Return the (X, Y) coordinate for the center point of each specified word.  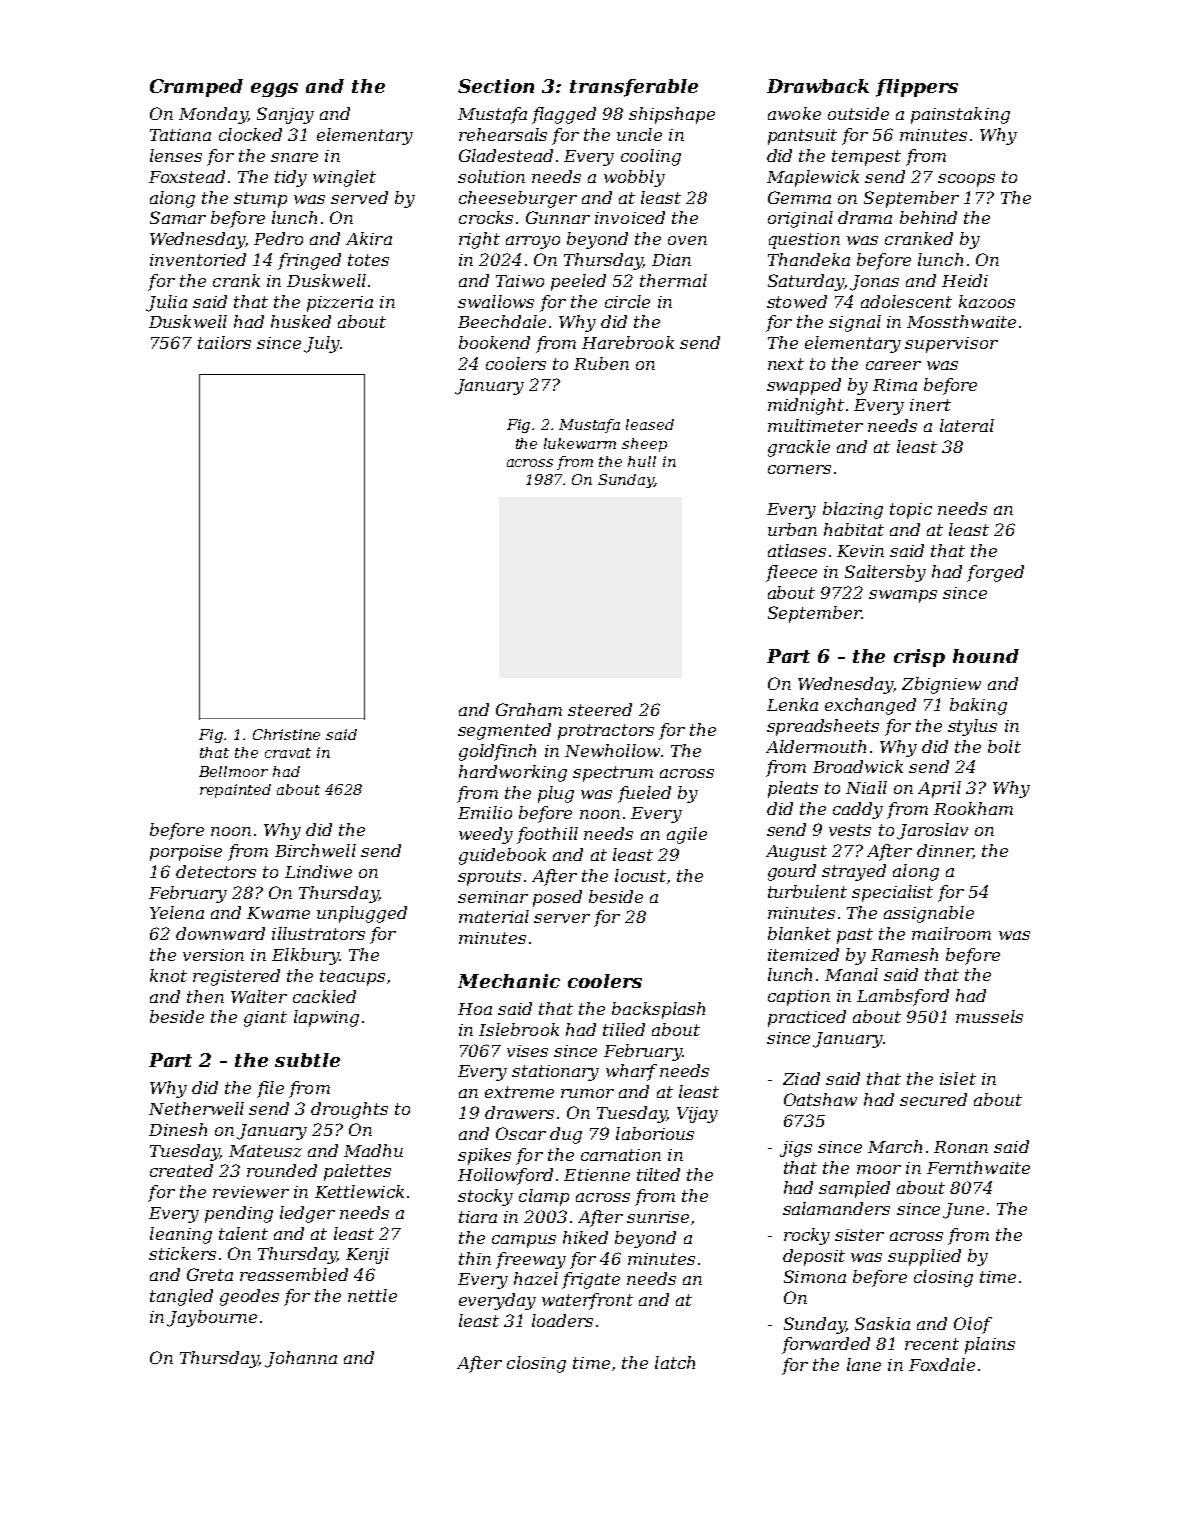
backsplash (658, 1010)
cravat (288, 753)
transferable (634, 88)
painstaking (960, 115)
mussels (989, 1016)
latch (675, 1362)
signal (855, 323)
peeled (578, 282)
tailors (224, 342)
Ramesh (904, 954)
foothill (547, 835)
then (205, 996)
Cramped (196, 88)
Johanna (301, 1359)
